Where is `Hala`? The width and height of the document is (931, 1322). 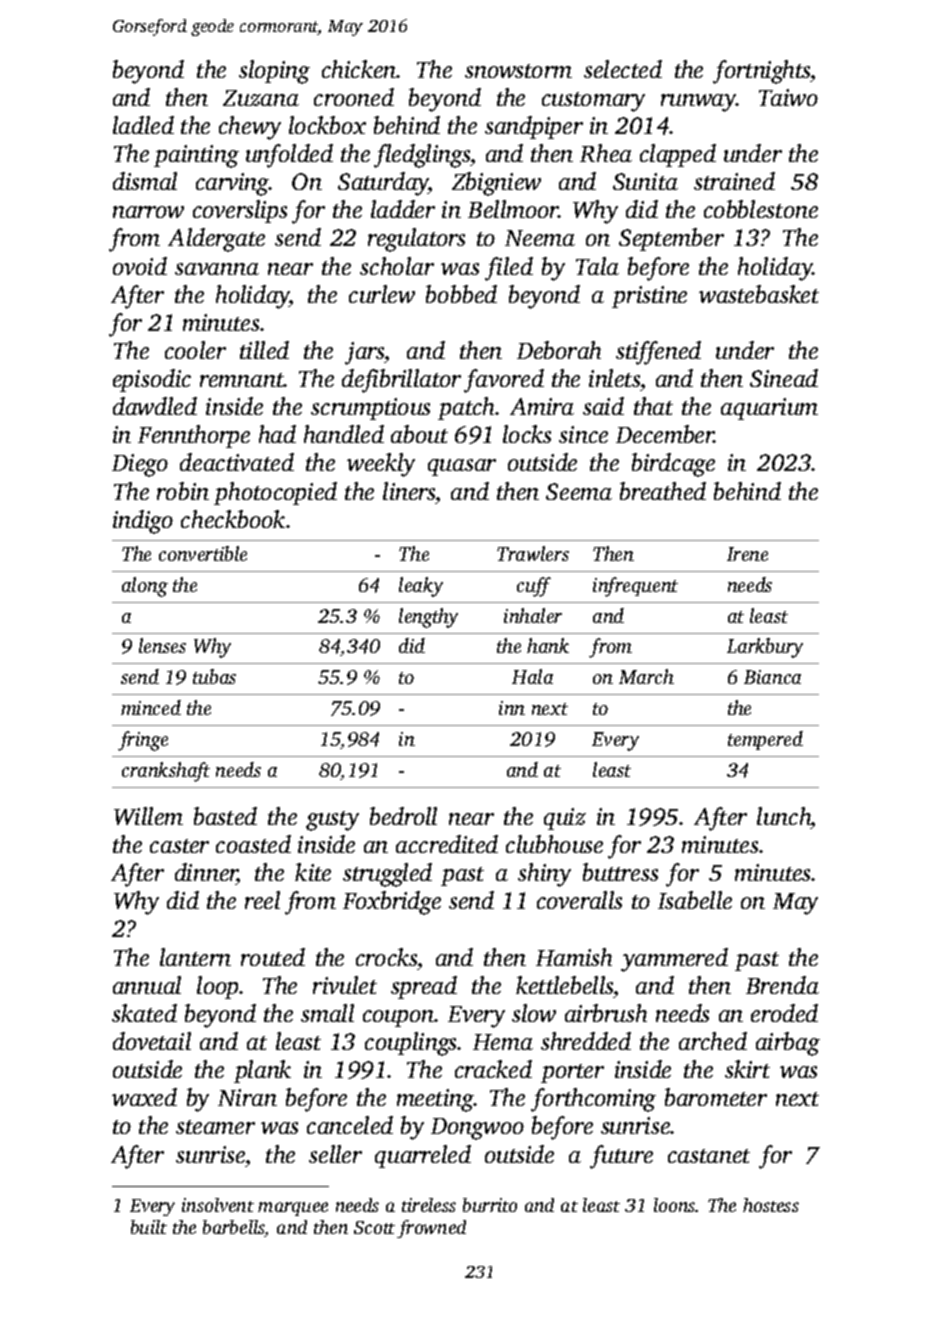
Hala is located at coordinates (532, 676).
